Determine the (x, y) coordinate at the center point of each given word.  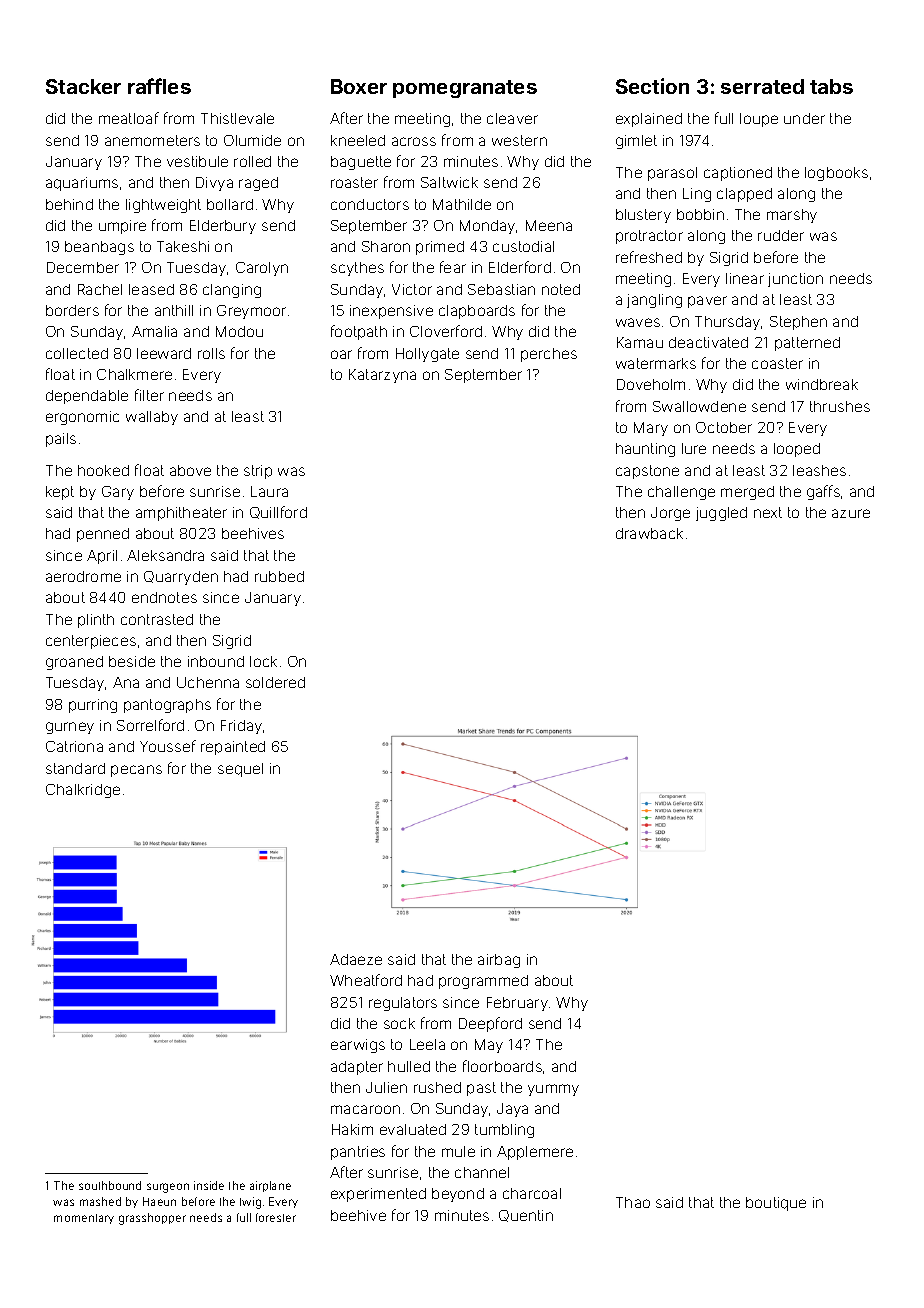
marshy (792, 216)
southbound (110, 1185)
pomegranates (465, 89)
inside (209, 1185)
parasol (672, 174)
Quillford (278, 512)
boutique (776, 1204)
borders (72, 310)
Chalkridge (83, 791)
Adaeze (356, 959)
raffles (159, 86)
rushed (437, 1087)
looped (797, 450)
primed (440, 248)
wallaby (152, 418)
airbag (499, 961)
